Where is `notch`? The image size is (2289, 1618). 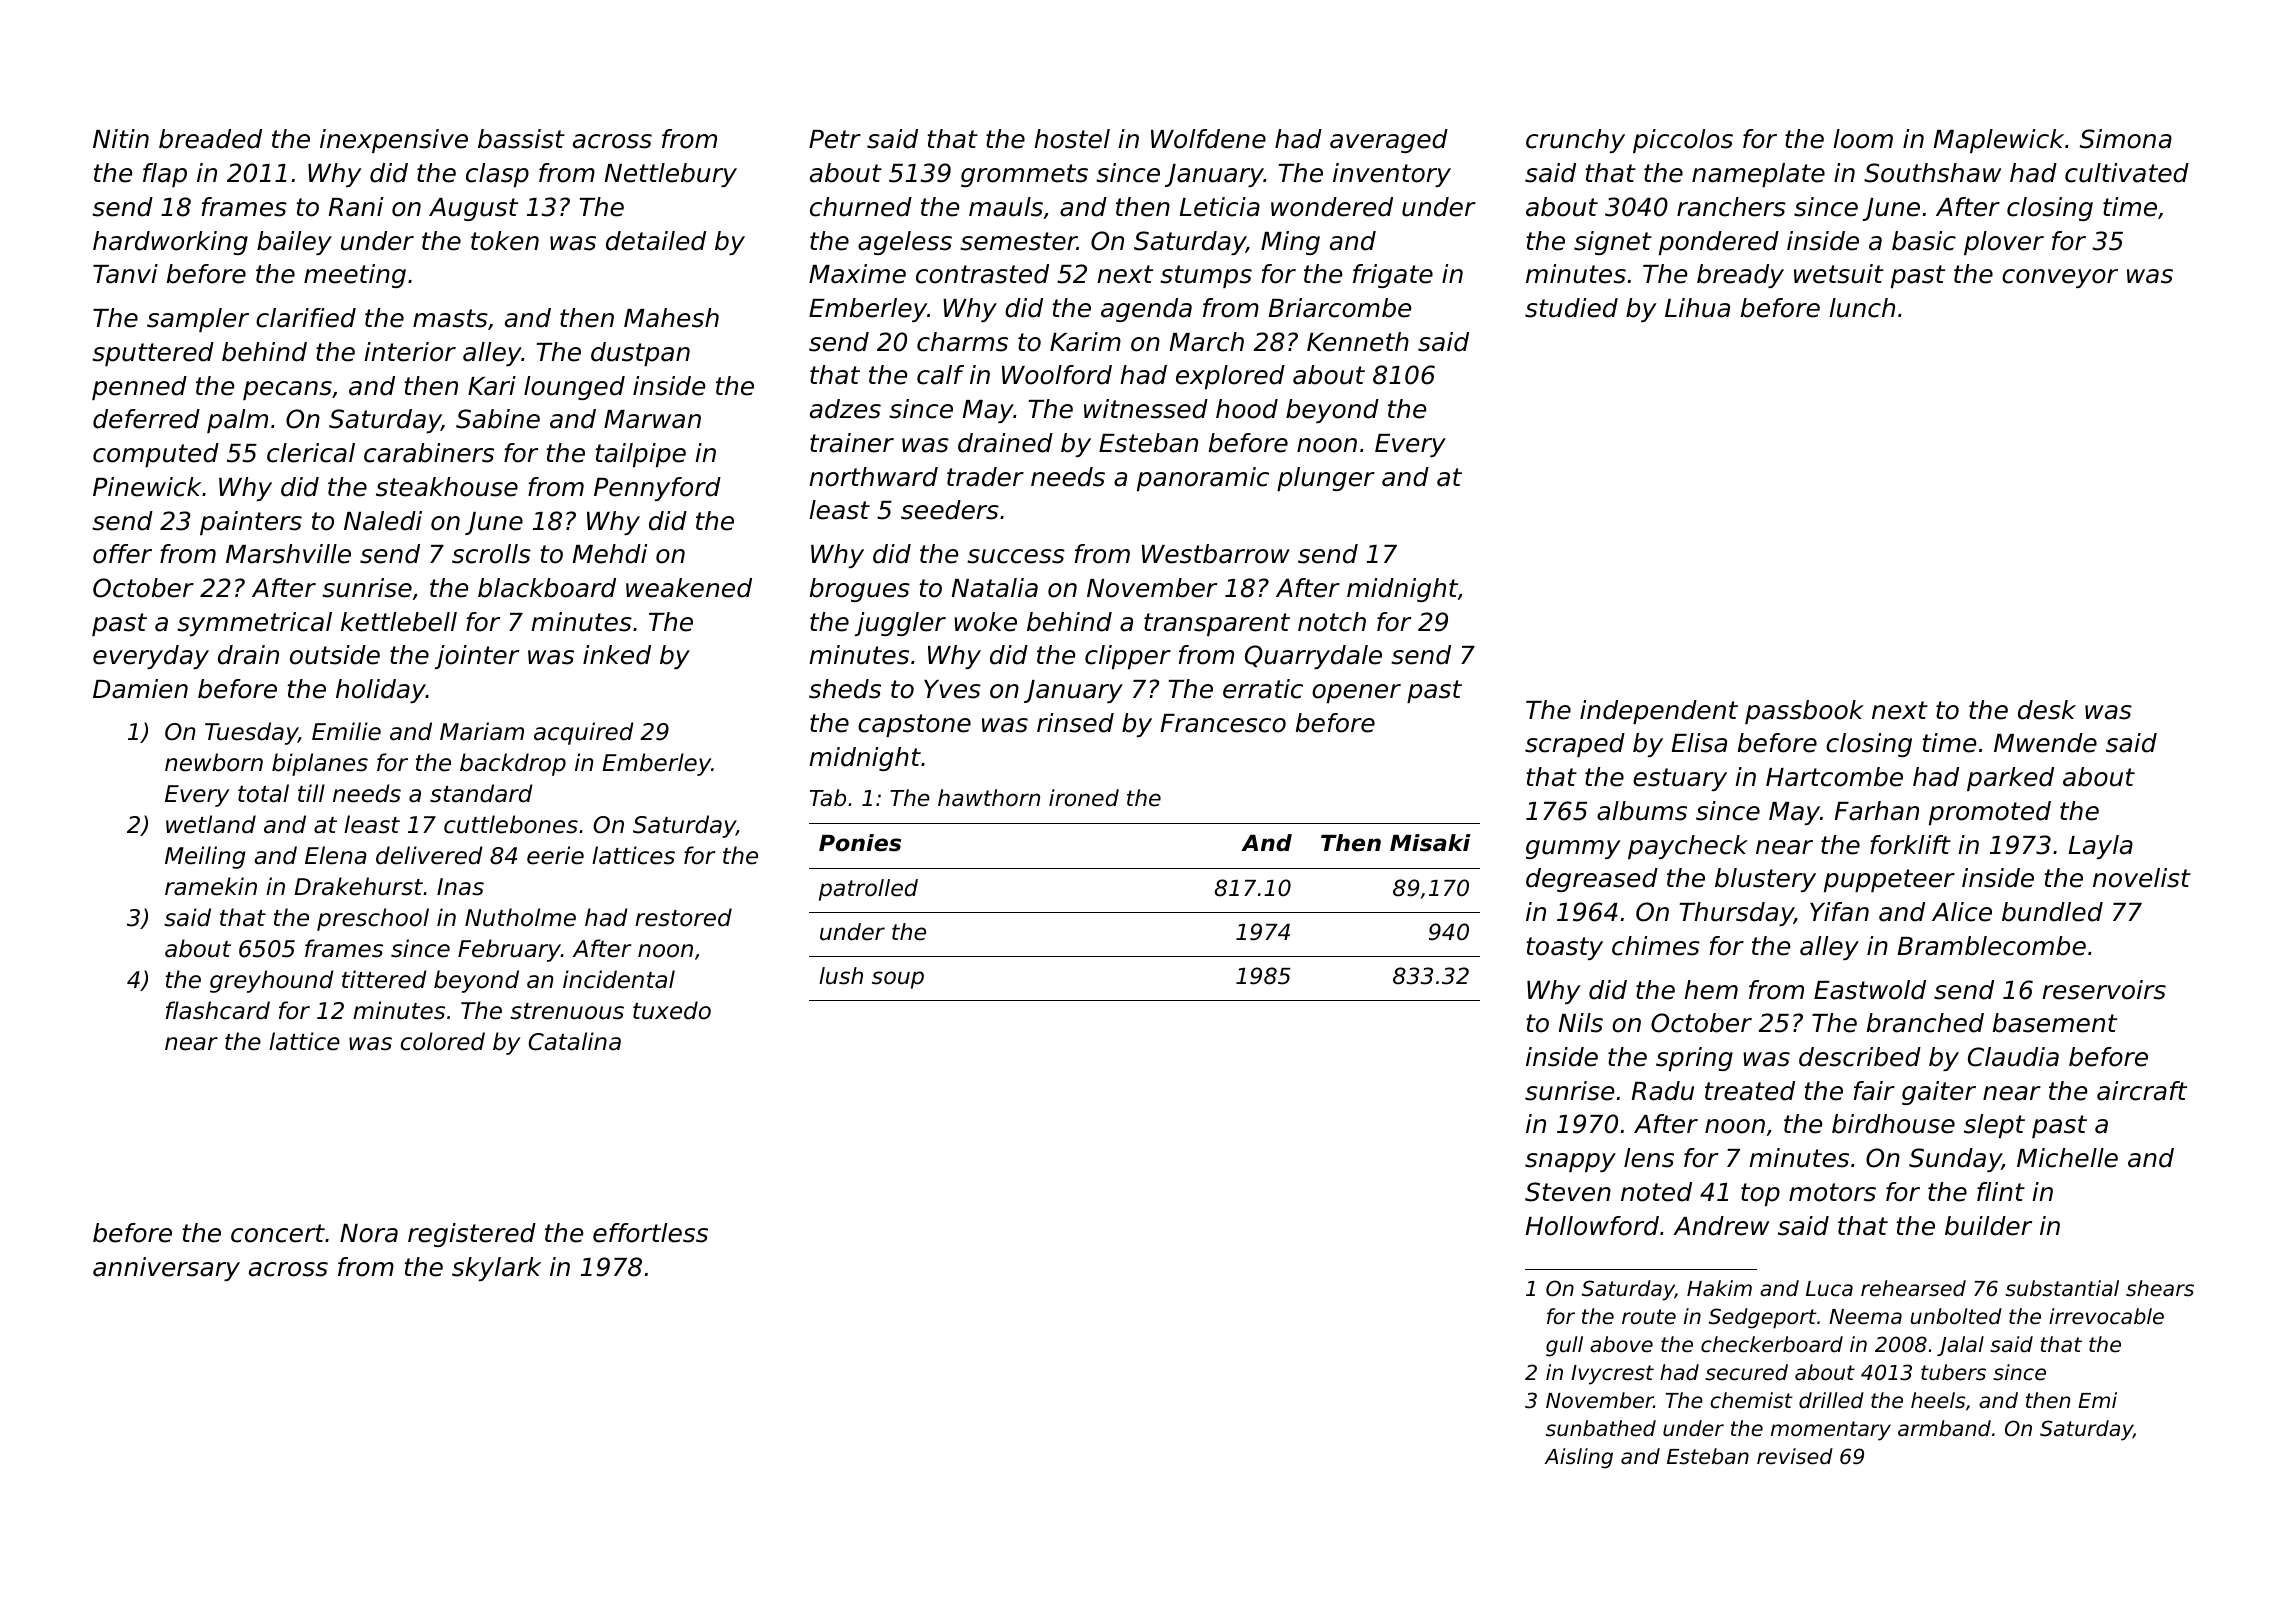 notch is located at coordinates (1332, 622).
